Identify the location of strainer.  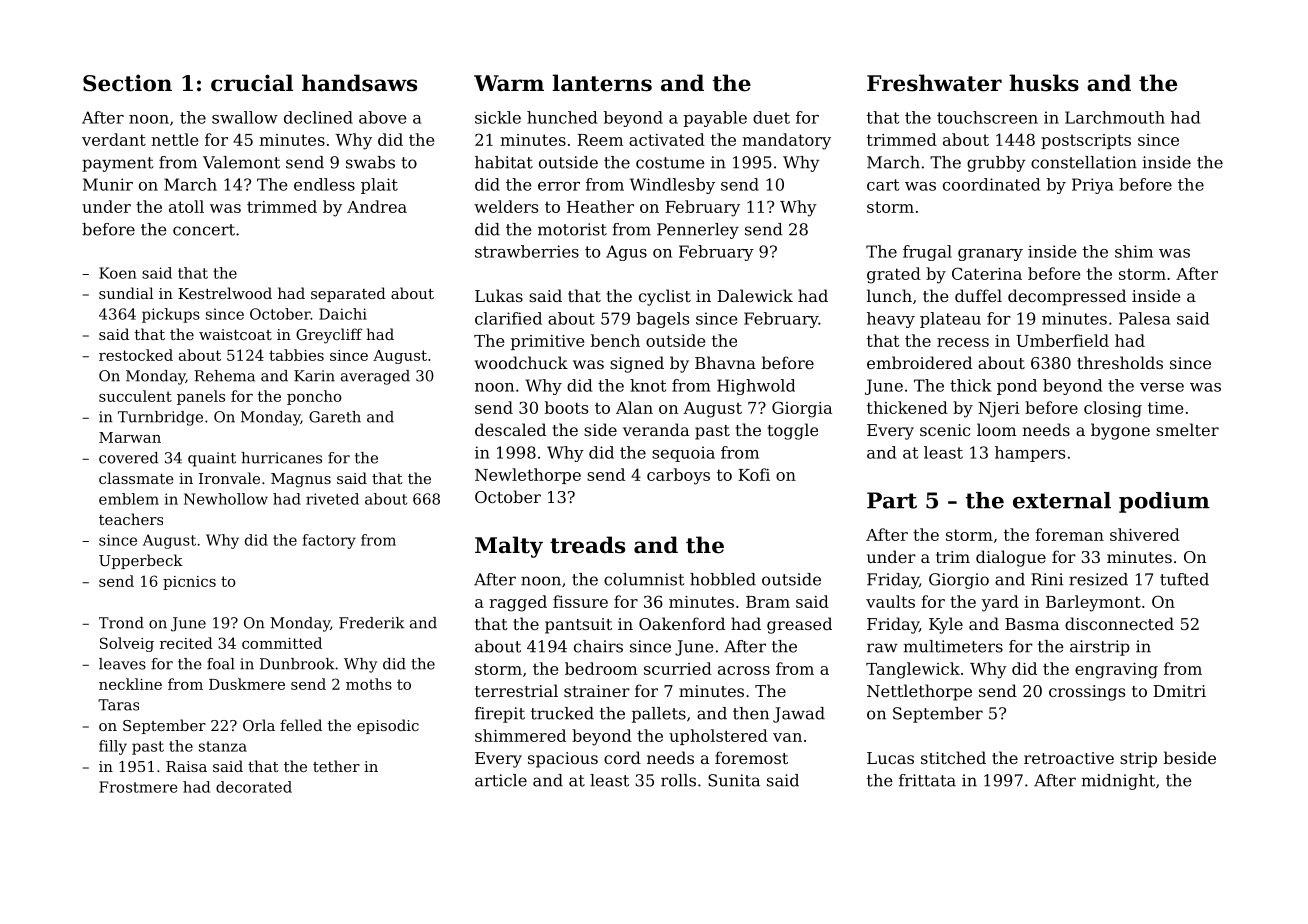
(597, 691).
